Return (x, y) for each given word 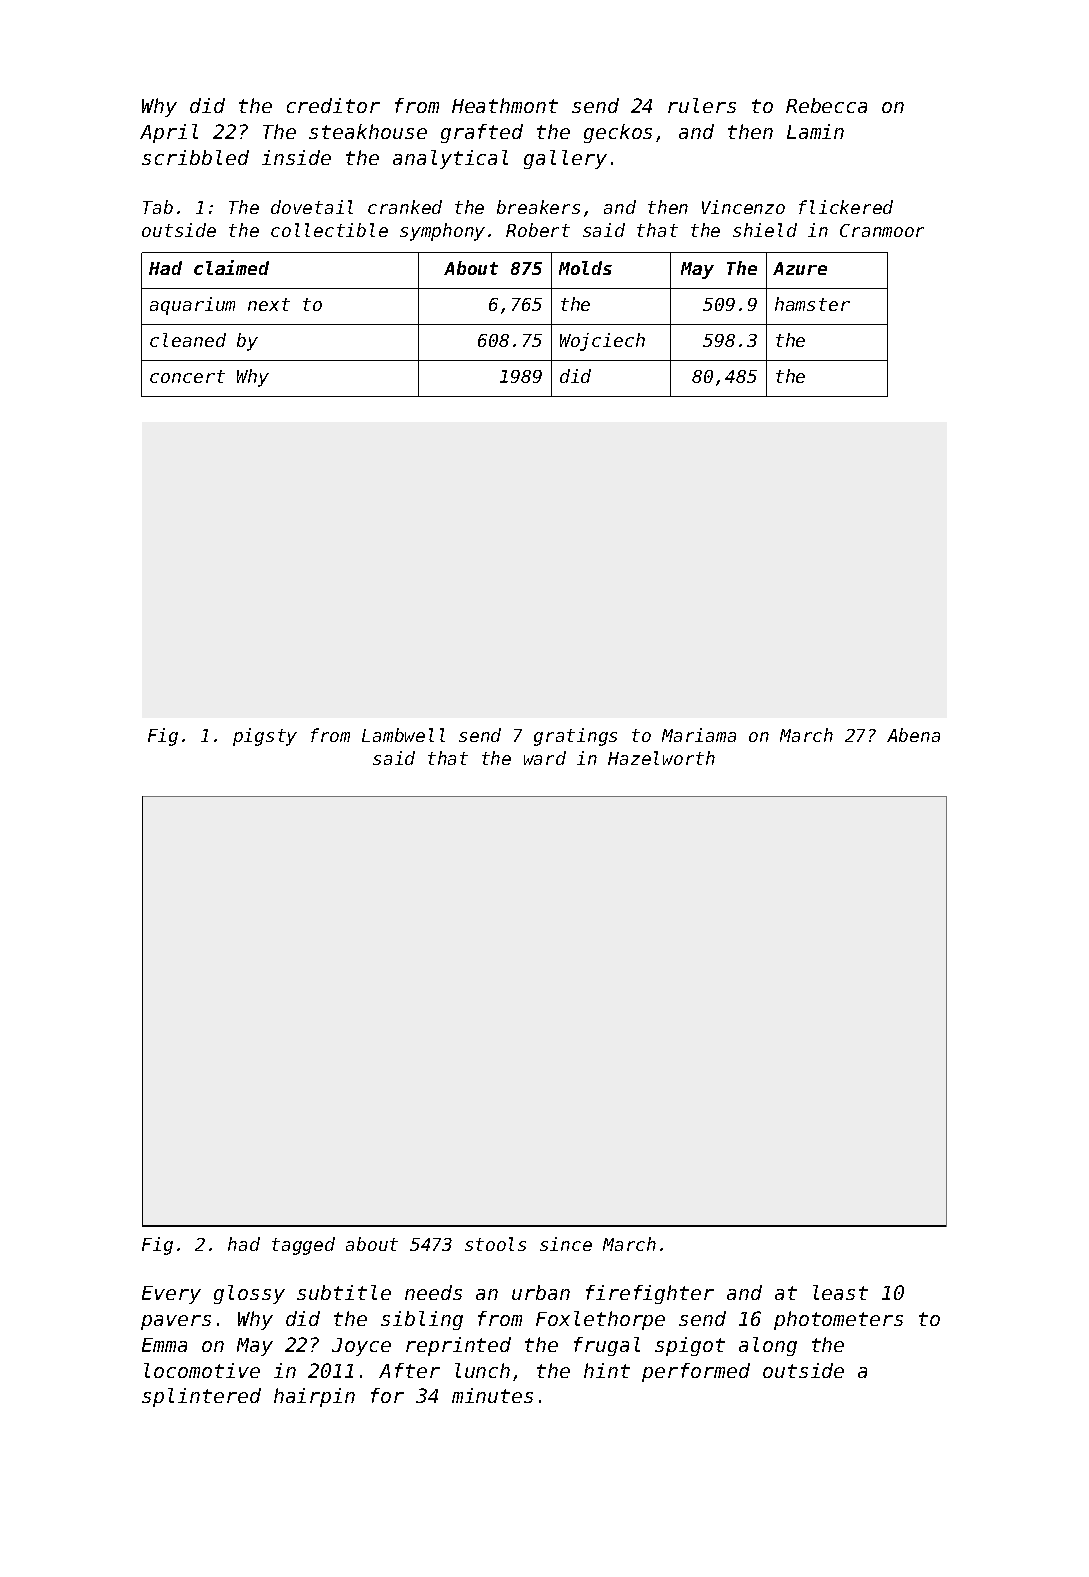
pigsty (265, 737)
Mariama (699, 735)
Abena (913, 735)
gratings (575, 737)
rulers (702, 105)
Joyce (361, 1347)
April (169, 133)
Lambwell (403, 735)
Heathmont (505, 105)
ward (545, 758)
